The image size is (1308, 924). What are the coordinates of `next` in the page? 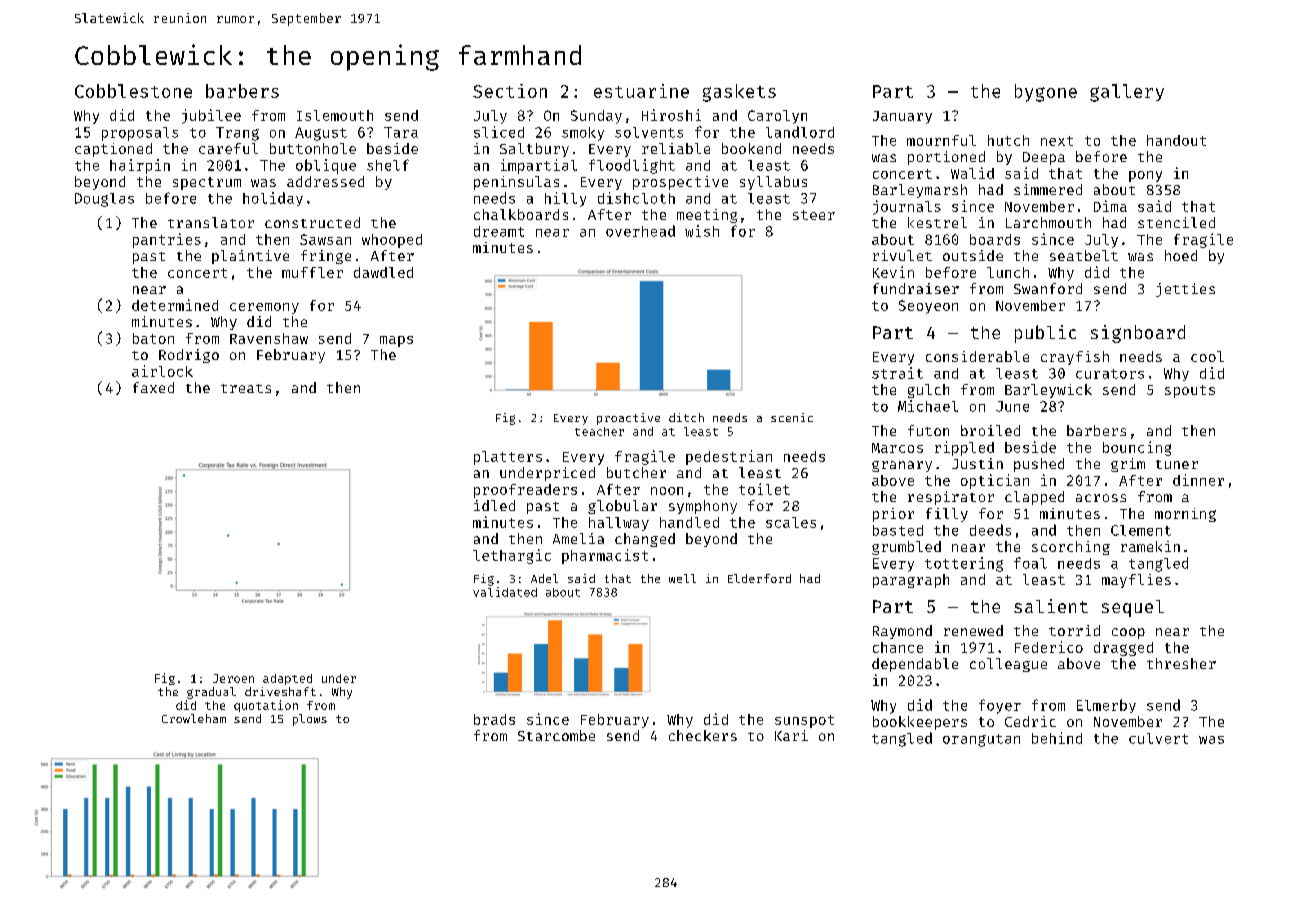 It's located at (1057, 141).
